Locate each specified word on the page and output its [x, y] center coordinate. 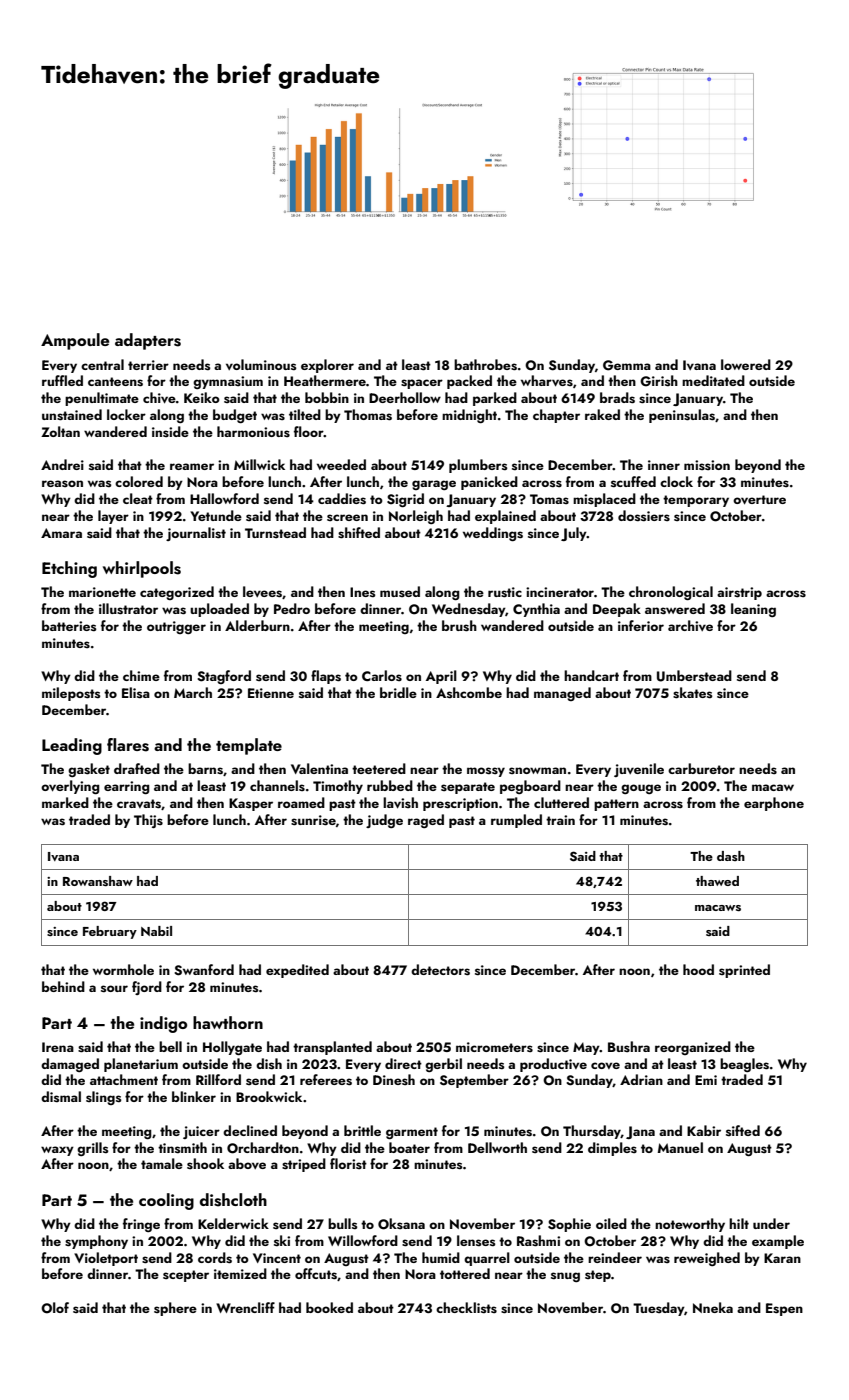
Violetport [106, 1259]
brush [459, 626]
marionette [102, 592]
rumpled [516, 821]
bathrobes [485, 365]
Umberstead [694, 676]
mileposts [71, 694]
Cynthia [536, 610]
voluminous [261, 364]
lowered [746, 364]
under [771, 1223]
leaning [753, 610]
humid [441, 1257]
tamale [162, 1163]
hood [698, 969]
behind [63, 986]
